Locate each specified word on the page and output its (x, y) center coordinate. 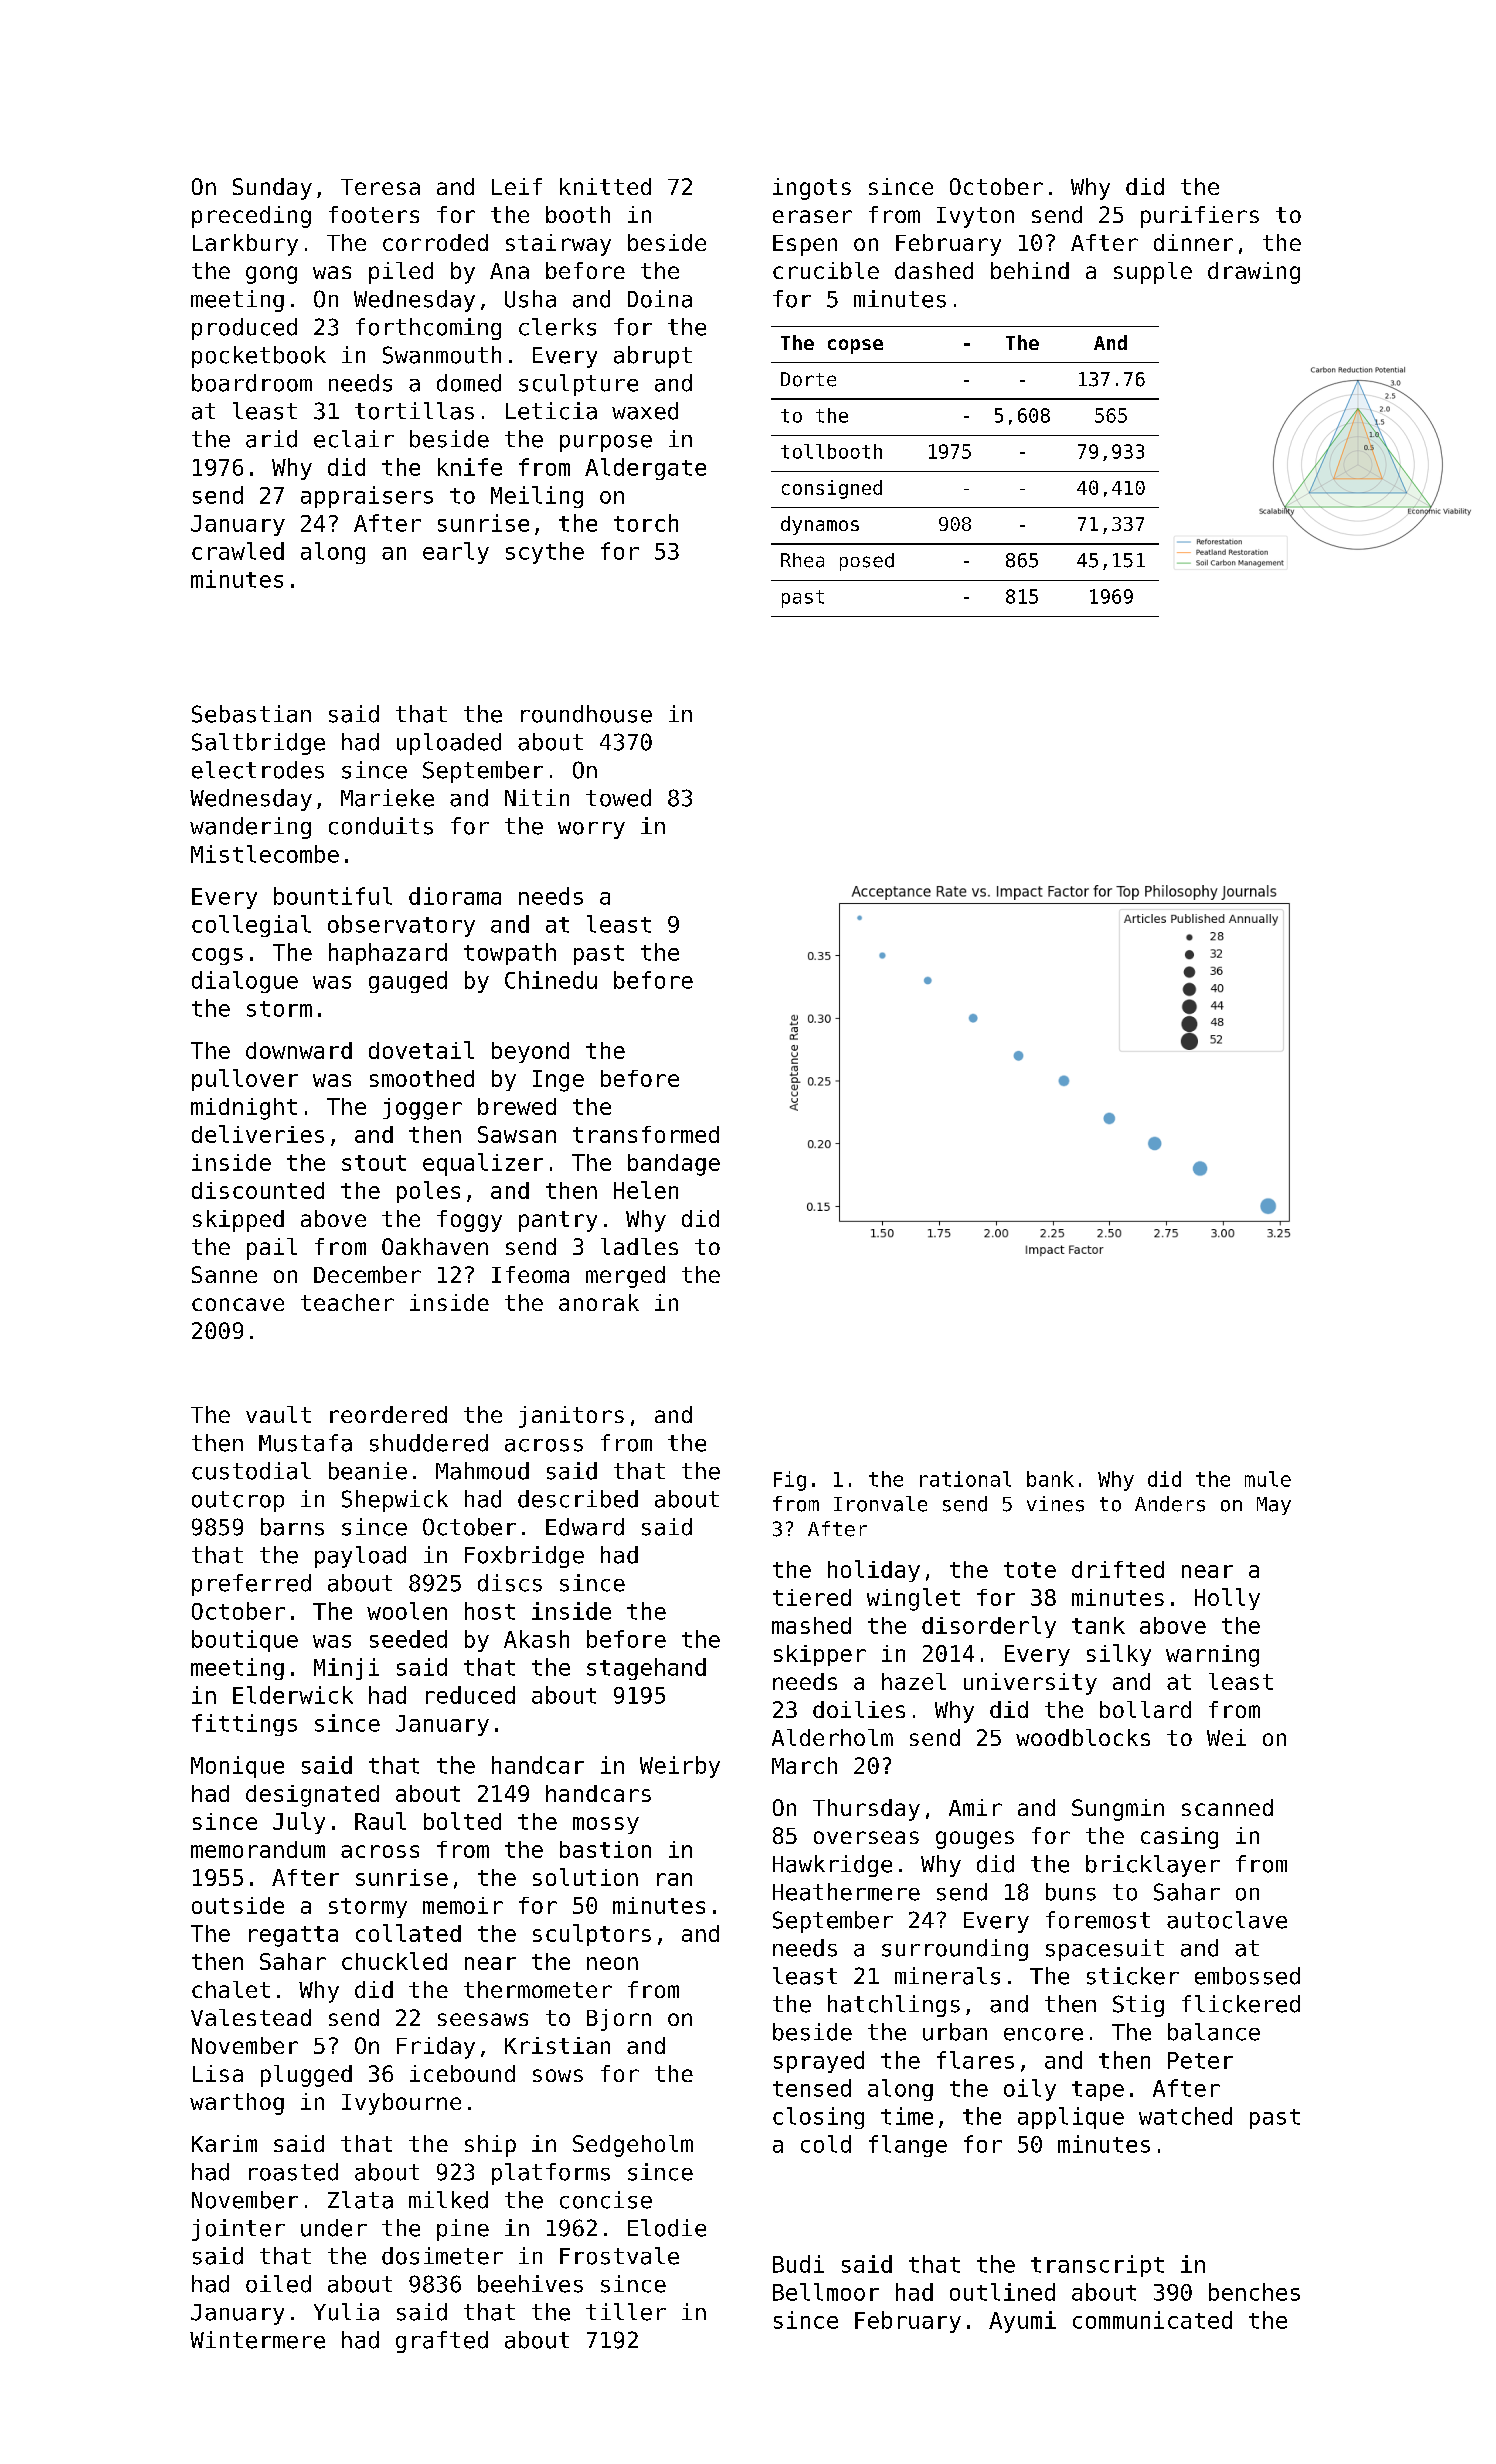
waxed (645, 411)
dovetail (421, 1050)
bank (1050, 1479)
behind (1030, 270)
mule (1268, 1479)
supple (1153, 273)
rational (965, 1479)
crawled (238, 551)
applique (1071, 2118)
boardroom (252, 383)
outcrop (238, 1501)
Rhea (802, 560)
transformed (646, 1134)
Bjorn (619, 2020)
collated (408, 1933)
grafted (442, 2342)
